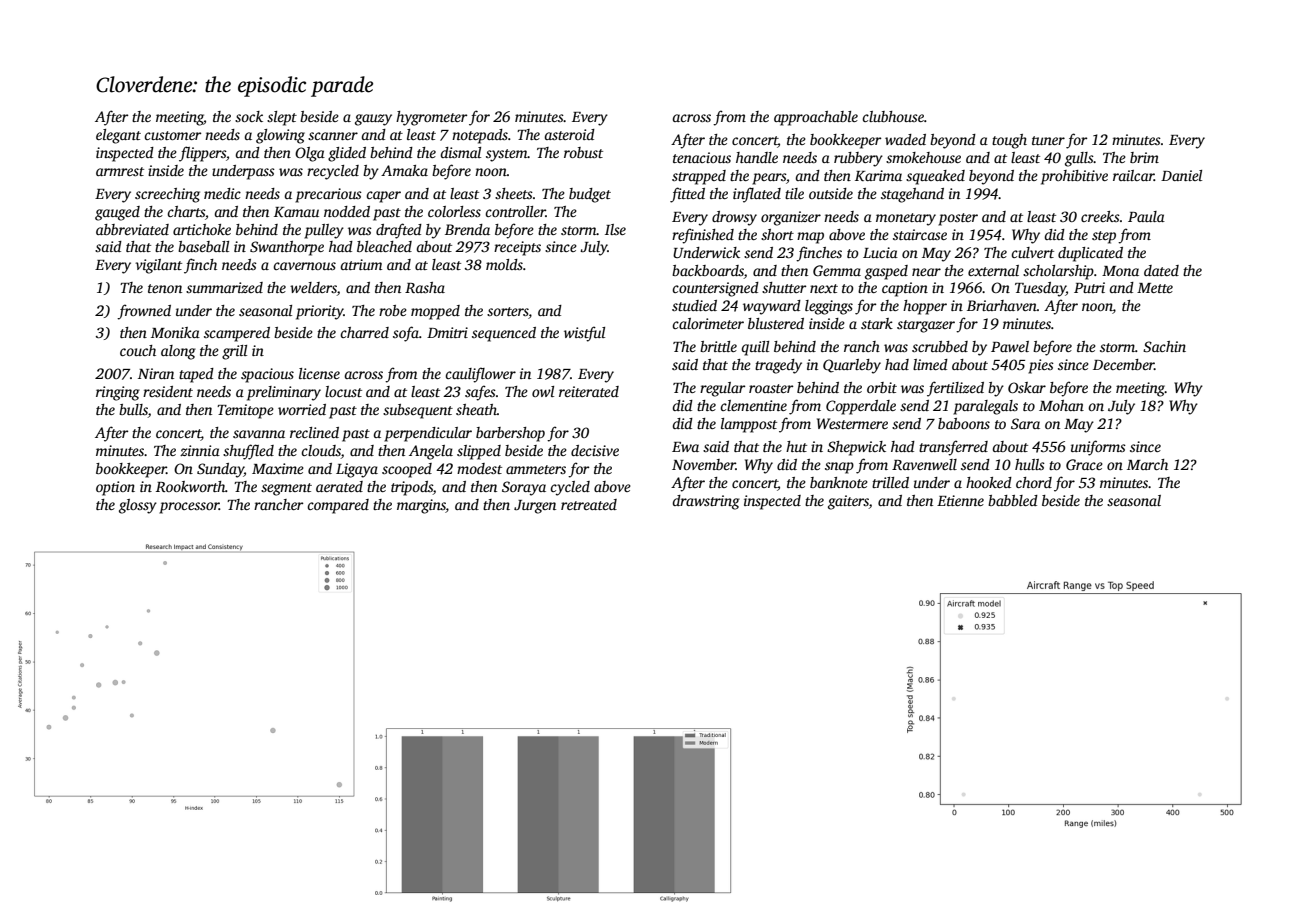  I want to click on molds, so click(504, 264).
